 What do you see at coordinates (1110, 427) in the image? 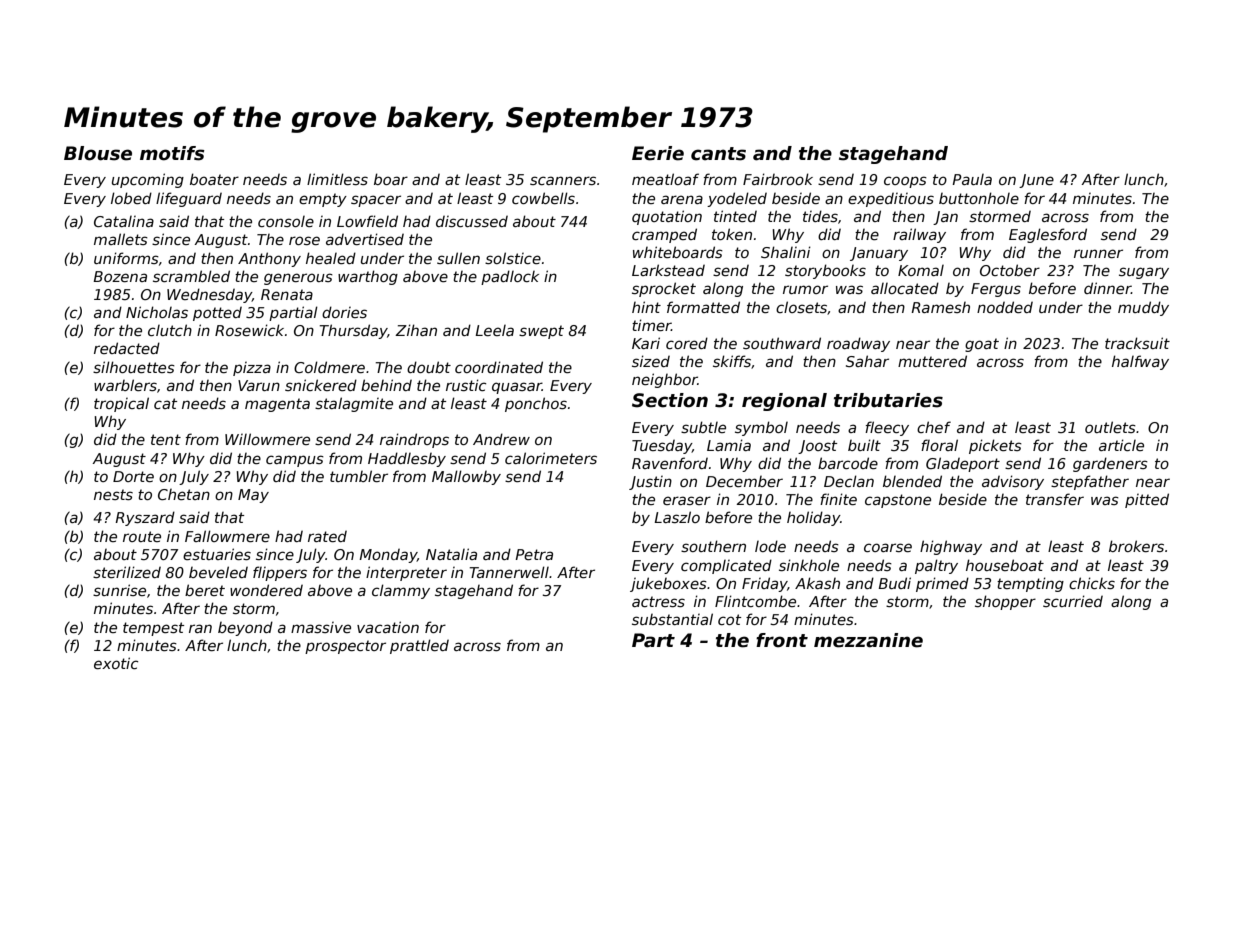
I see `outlets` at bounding box center [1110, 427].
